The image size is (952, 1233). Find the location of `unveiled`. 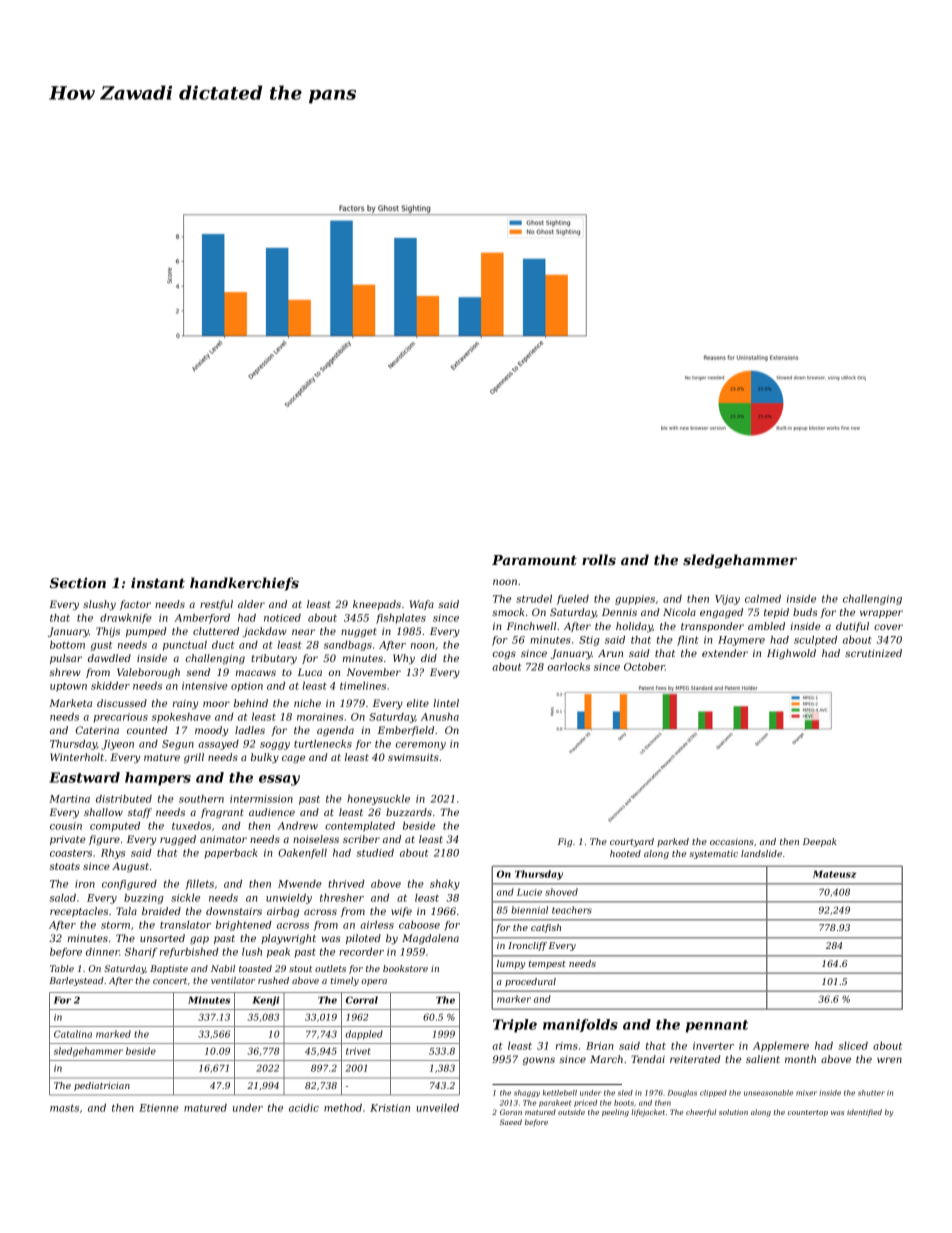

unveiled is located at coordinates (437, 1108).
